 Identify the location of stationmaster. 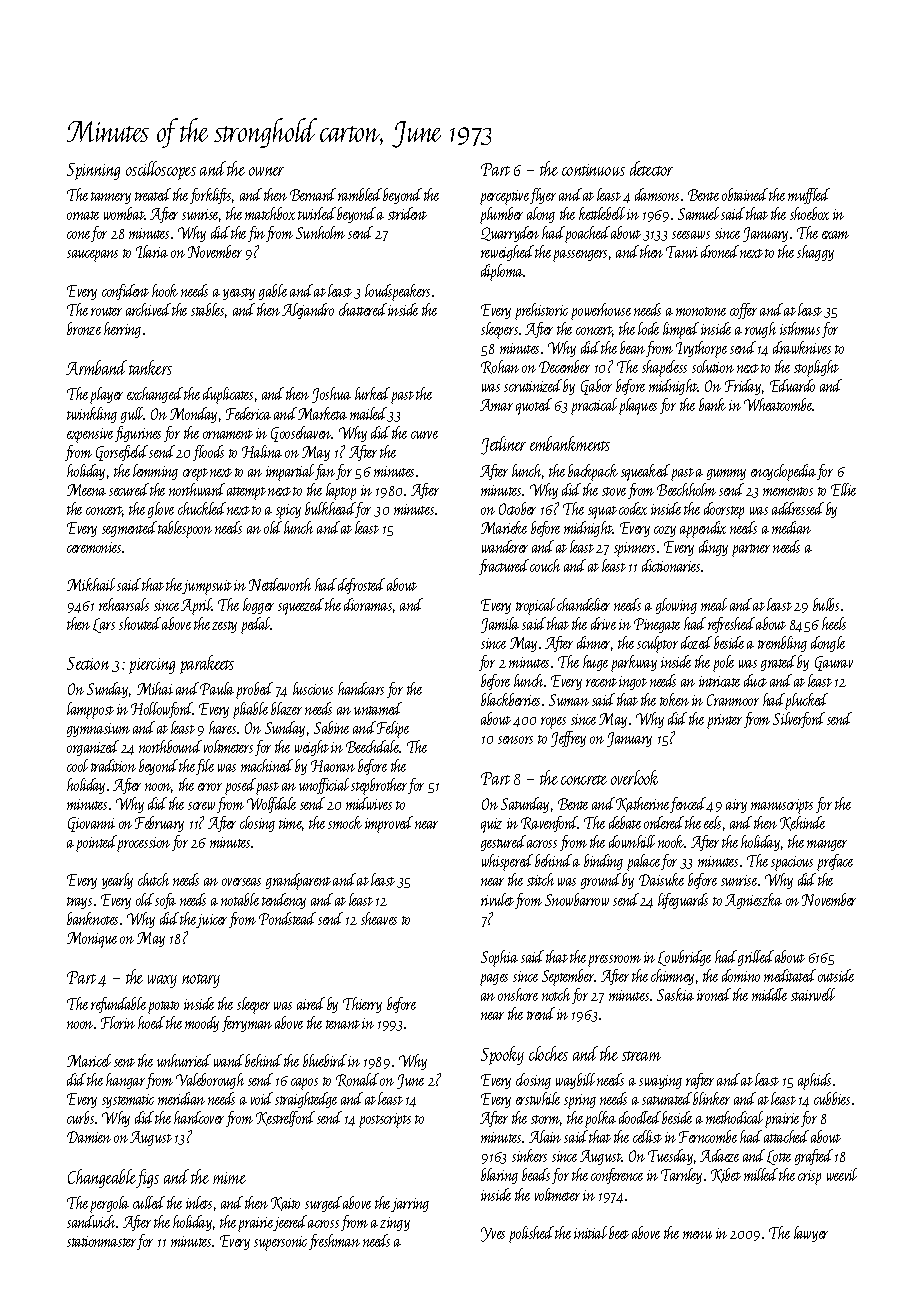
(101, 1241).
